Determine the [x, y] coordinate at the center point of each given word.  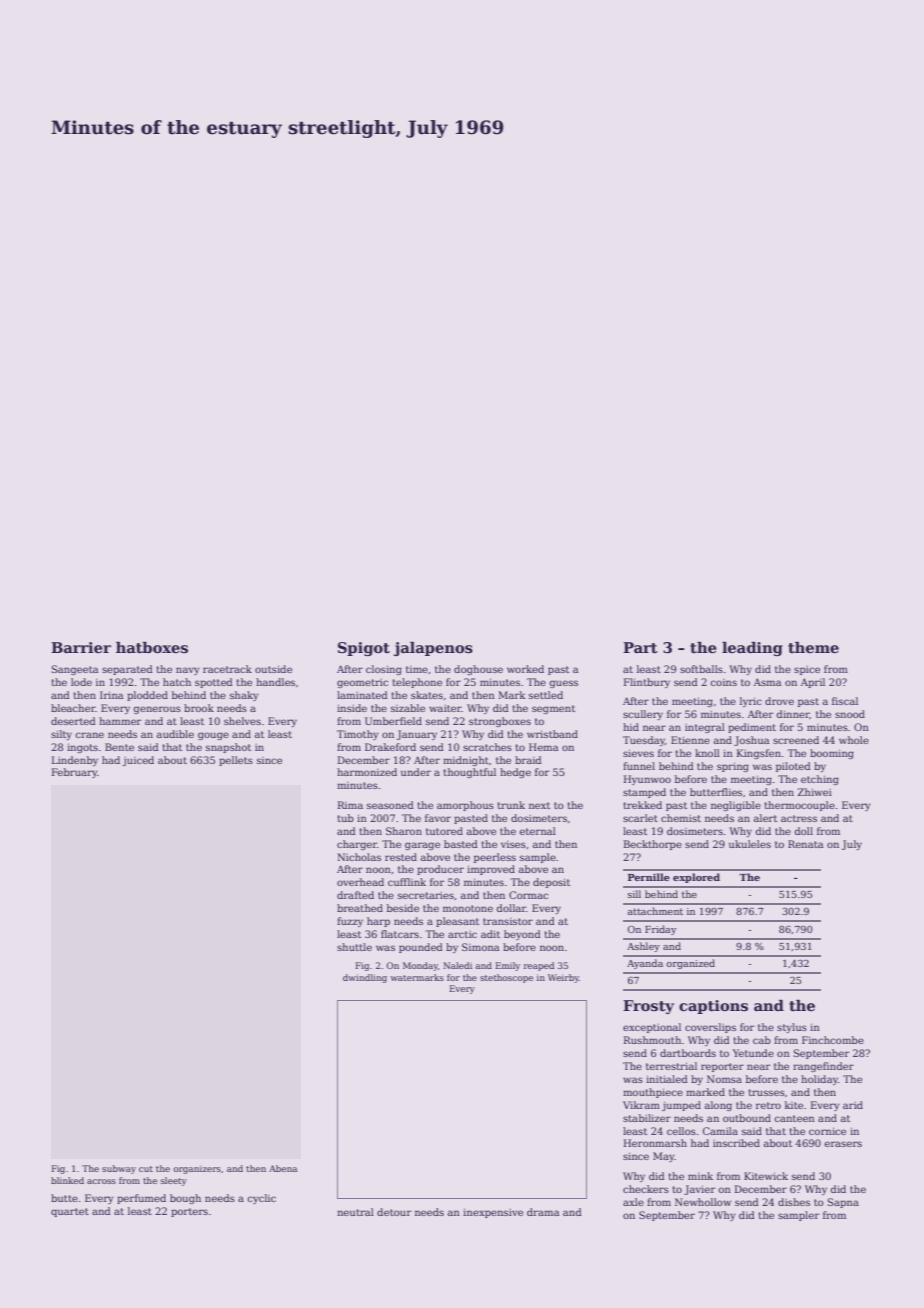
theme [813, 647]
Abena [283, 1168]
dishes [794, 1202]
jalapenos [433, 649]
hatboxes [152, 647]
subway [119, 1169]
